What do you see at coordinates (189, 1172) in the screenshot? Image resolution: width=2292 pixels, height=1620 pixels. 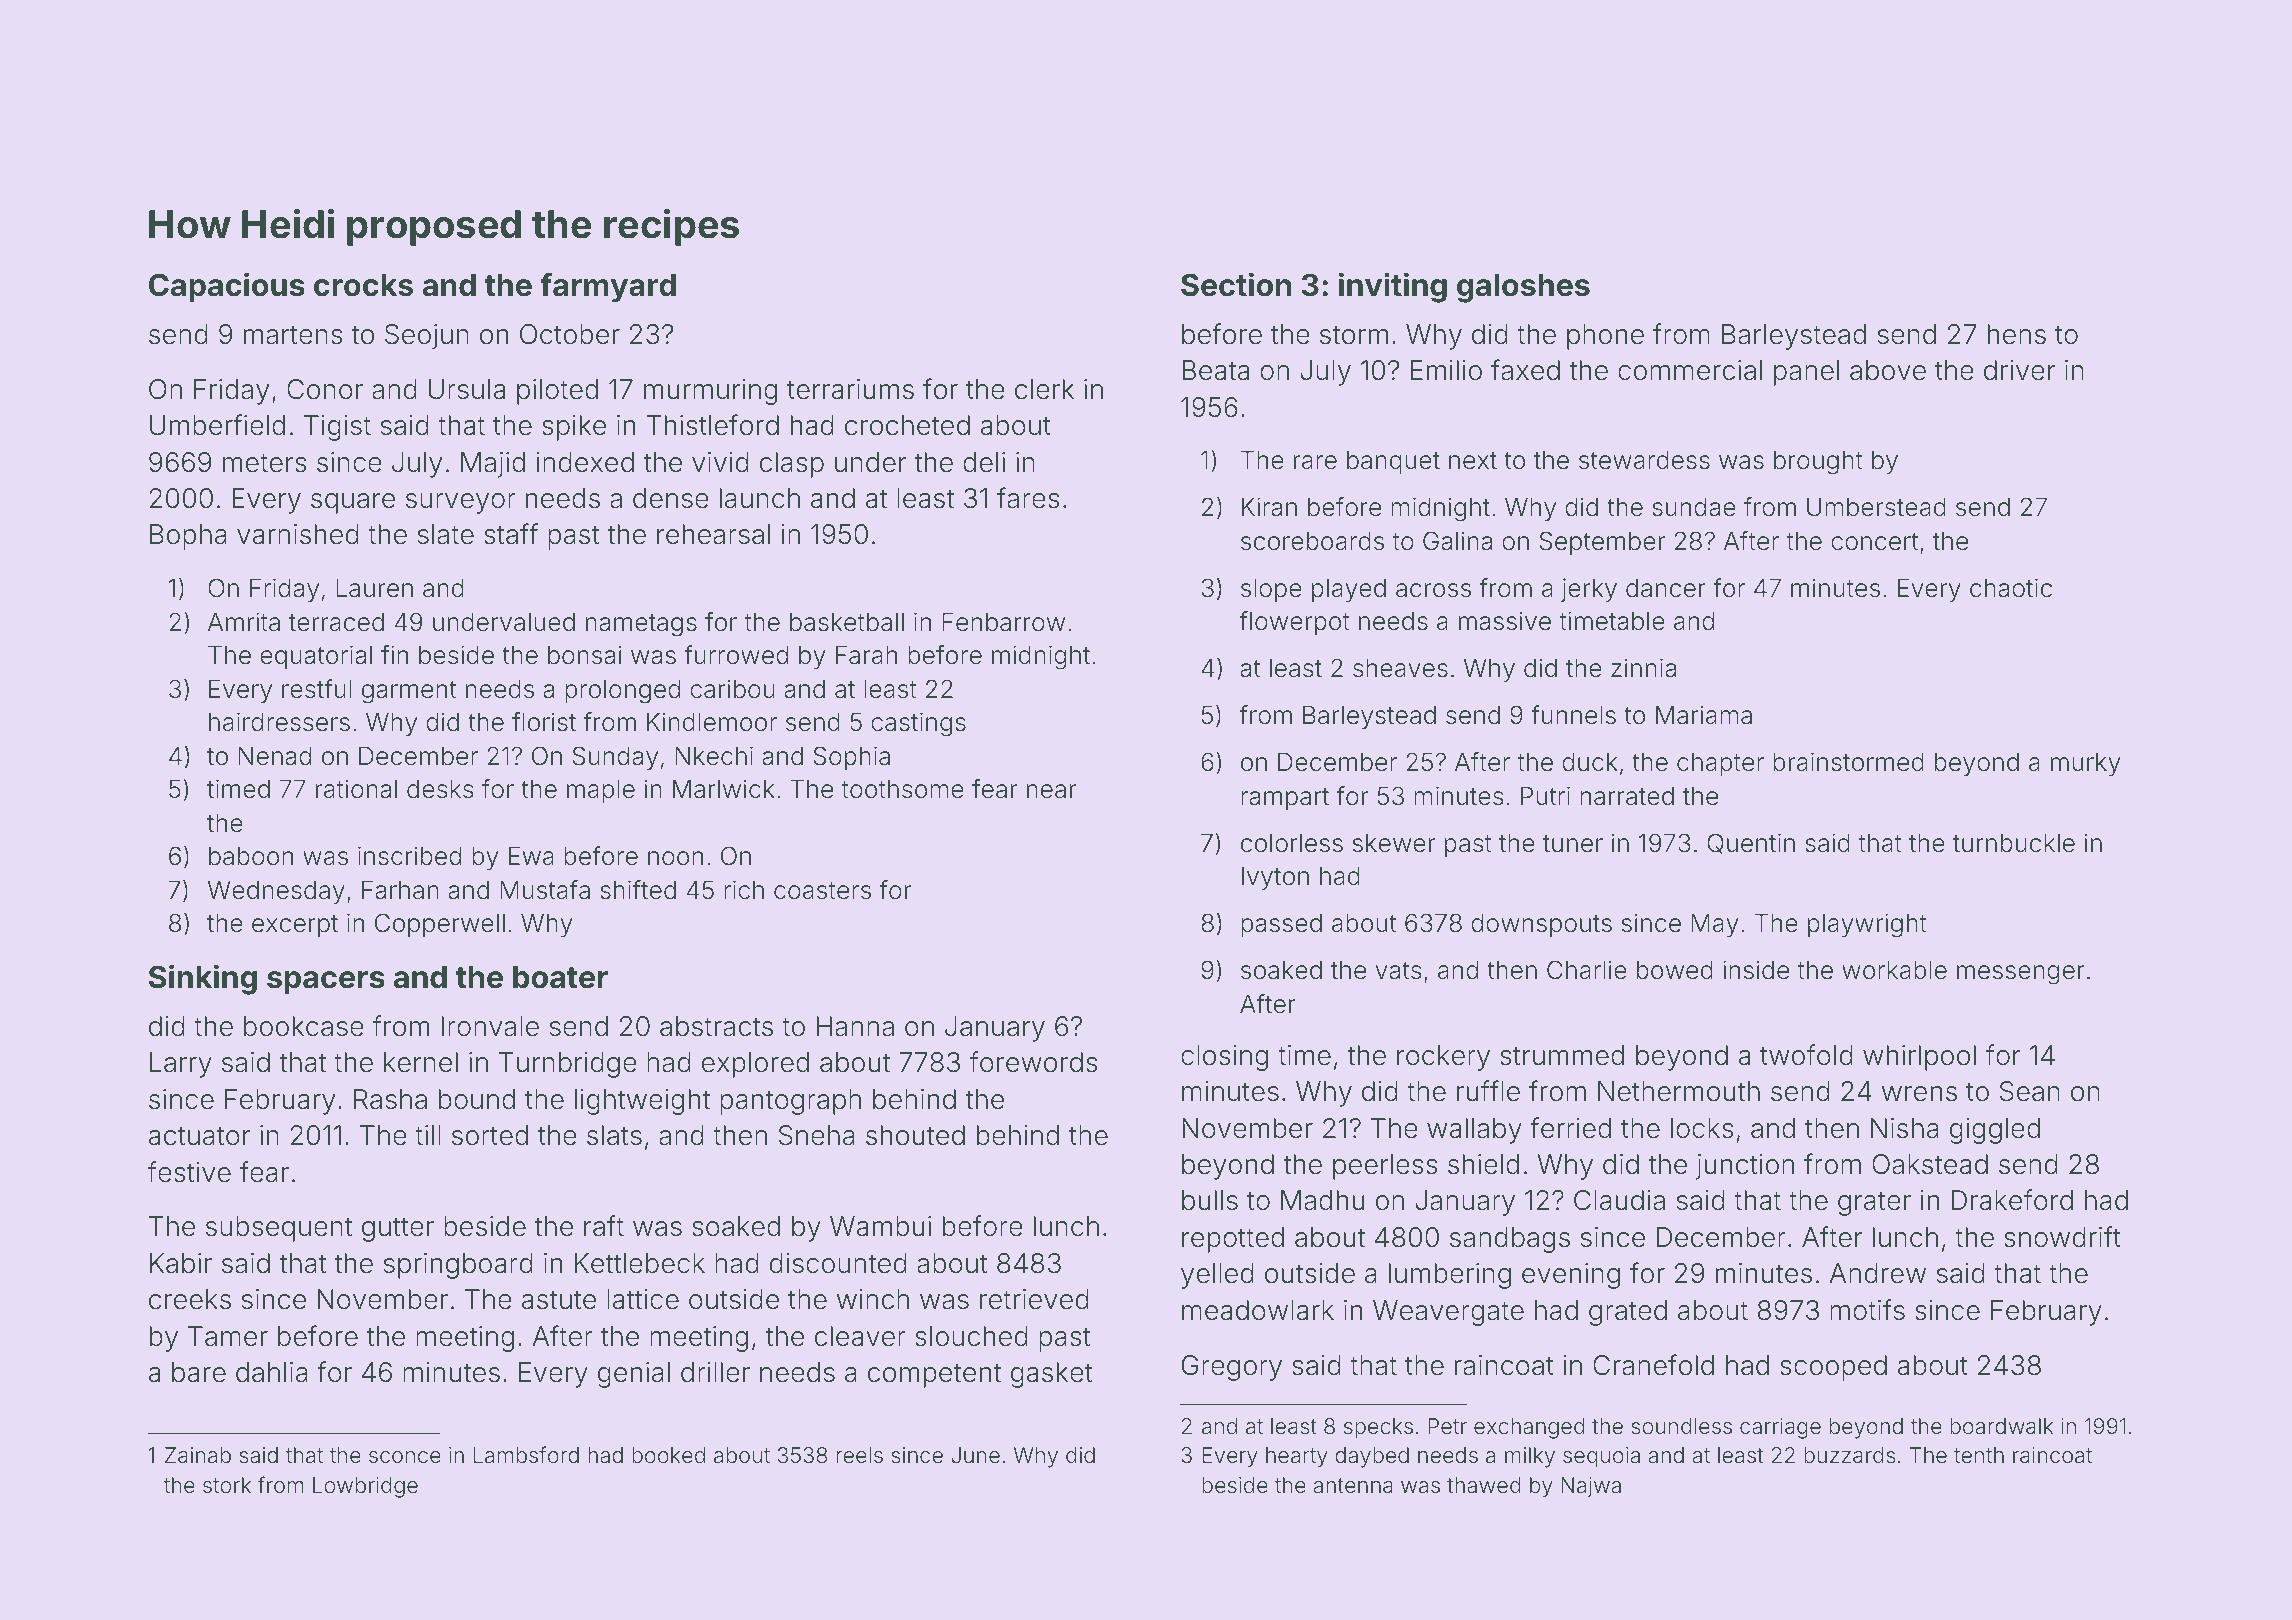 I see `festive` at bounding box center [189, 1172].
